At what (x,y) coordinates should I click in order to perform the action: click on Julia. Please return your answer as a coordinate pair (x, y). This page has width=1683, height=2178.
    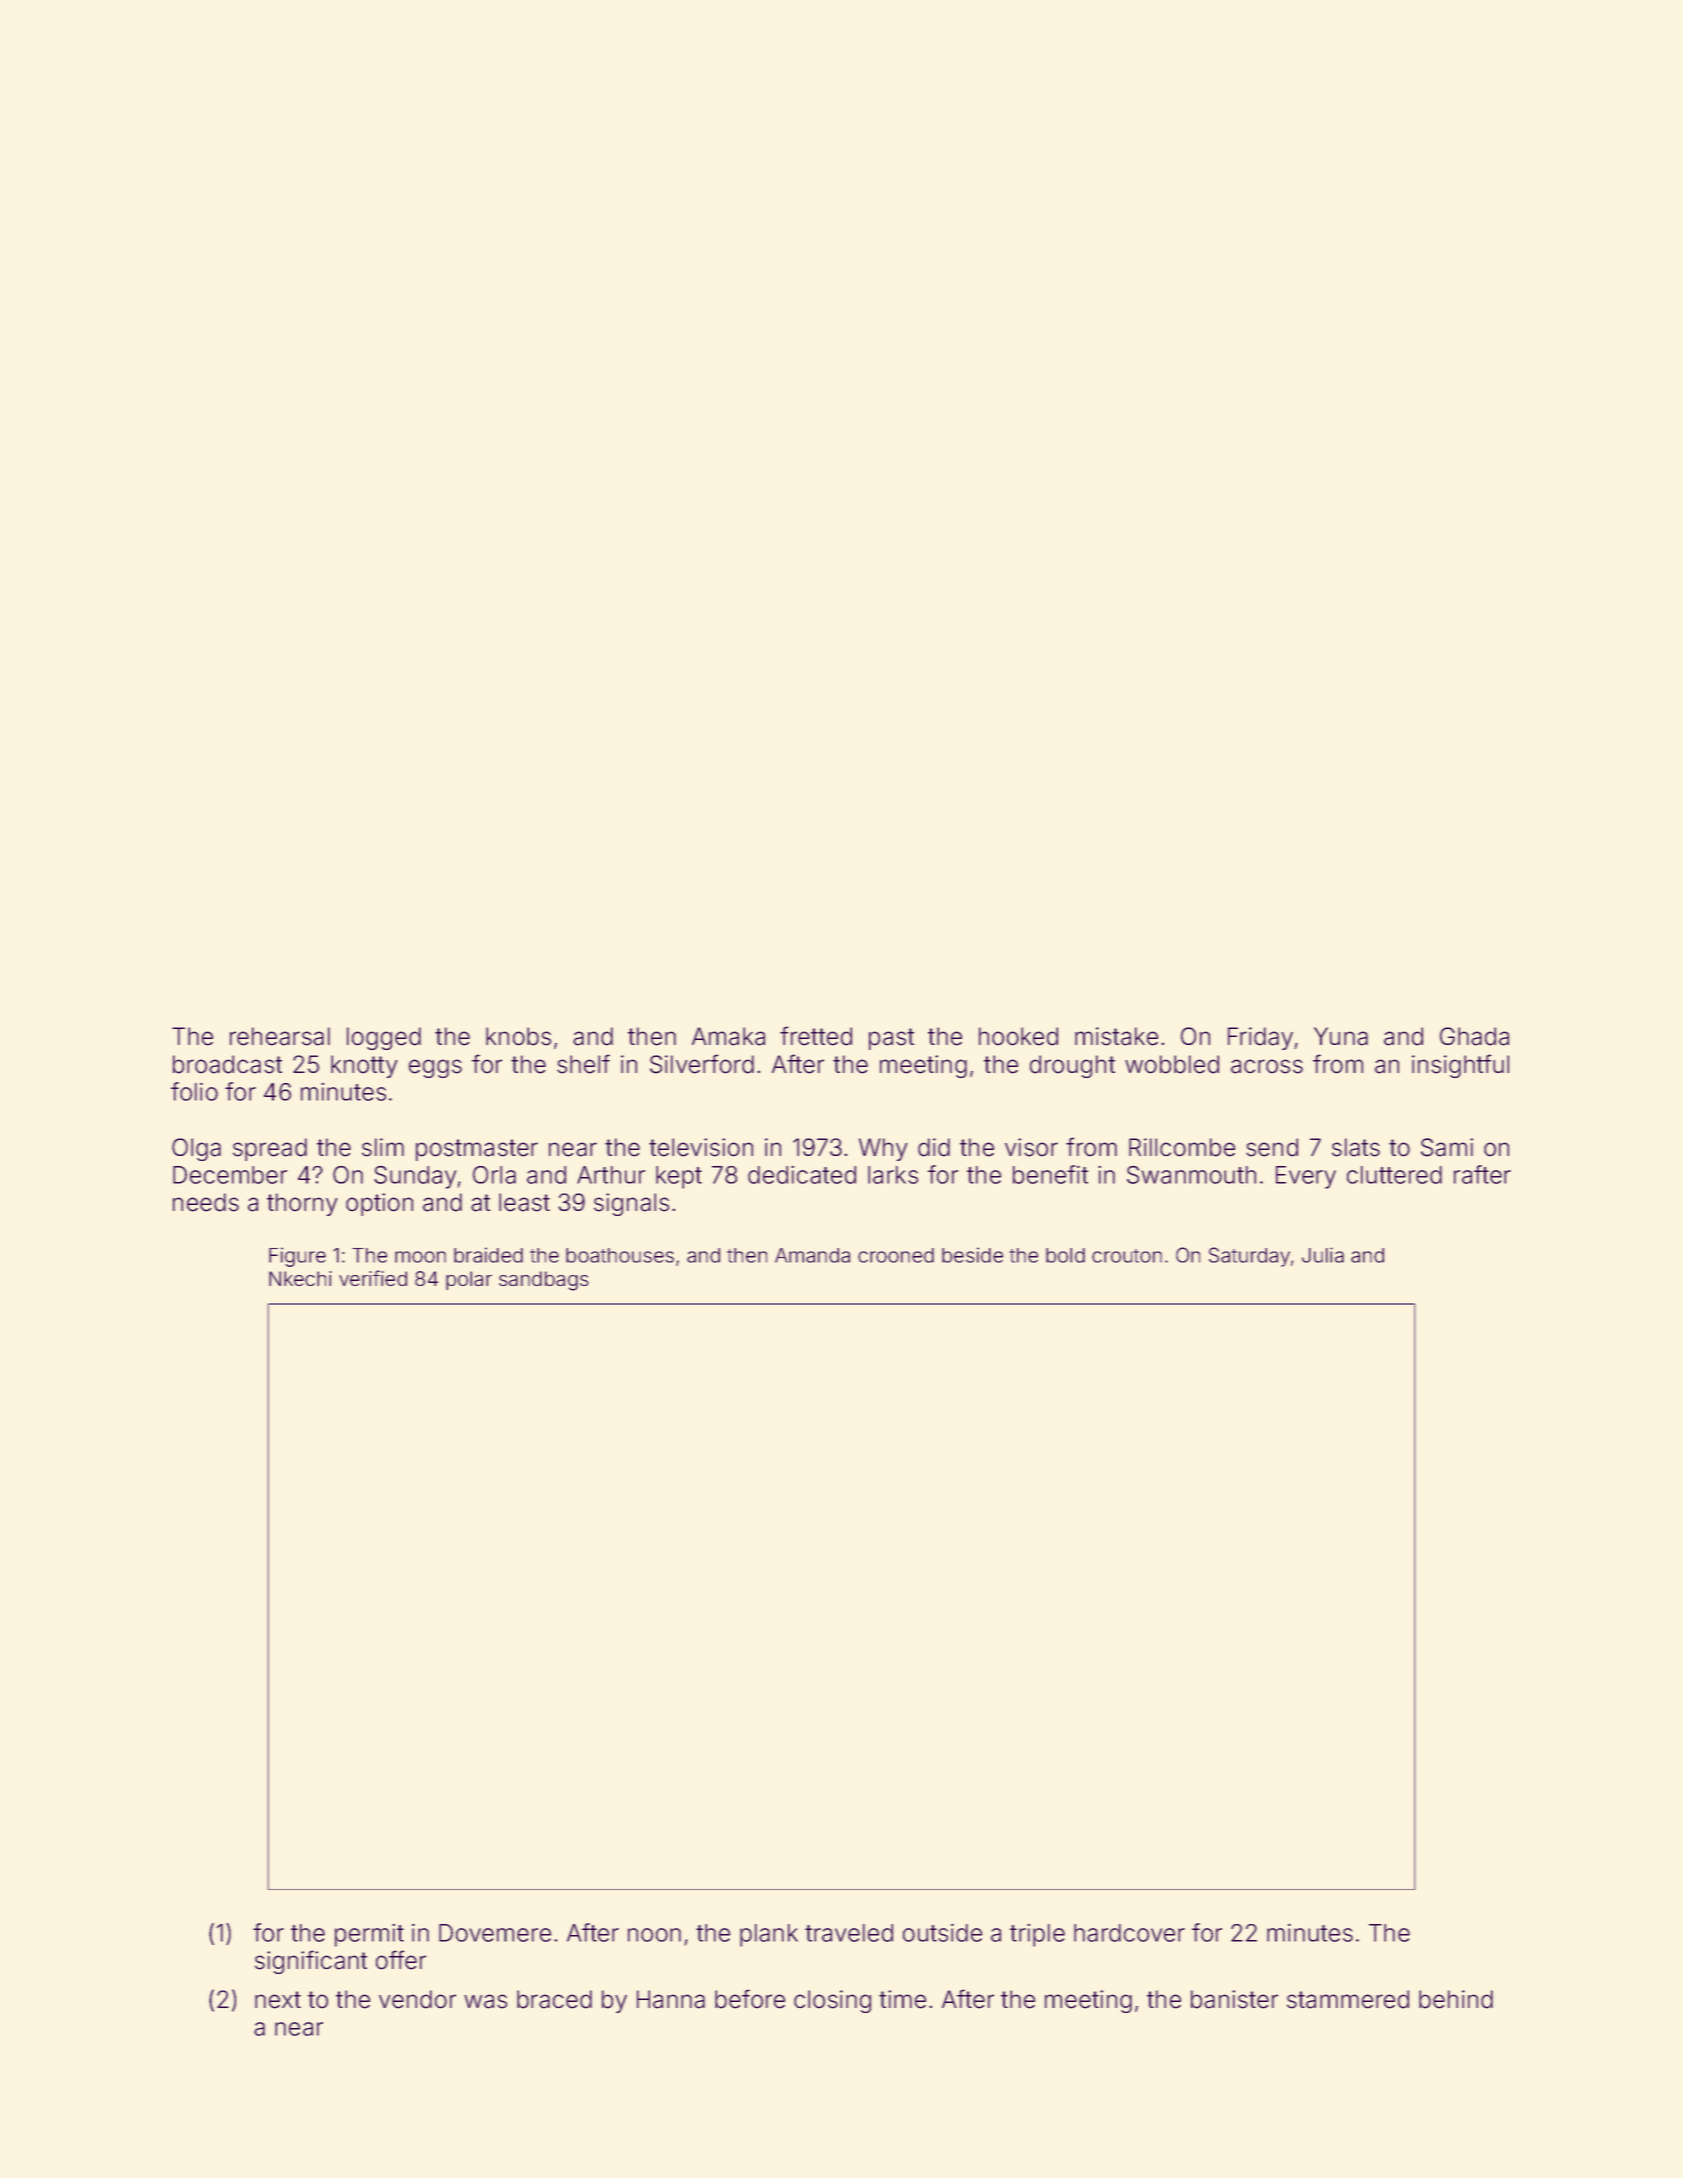
    Looking at the image, I should click on (1323, 1255).
